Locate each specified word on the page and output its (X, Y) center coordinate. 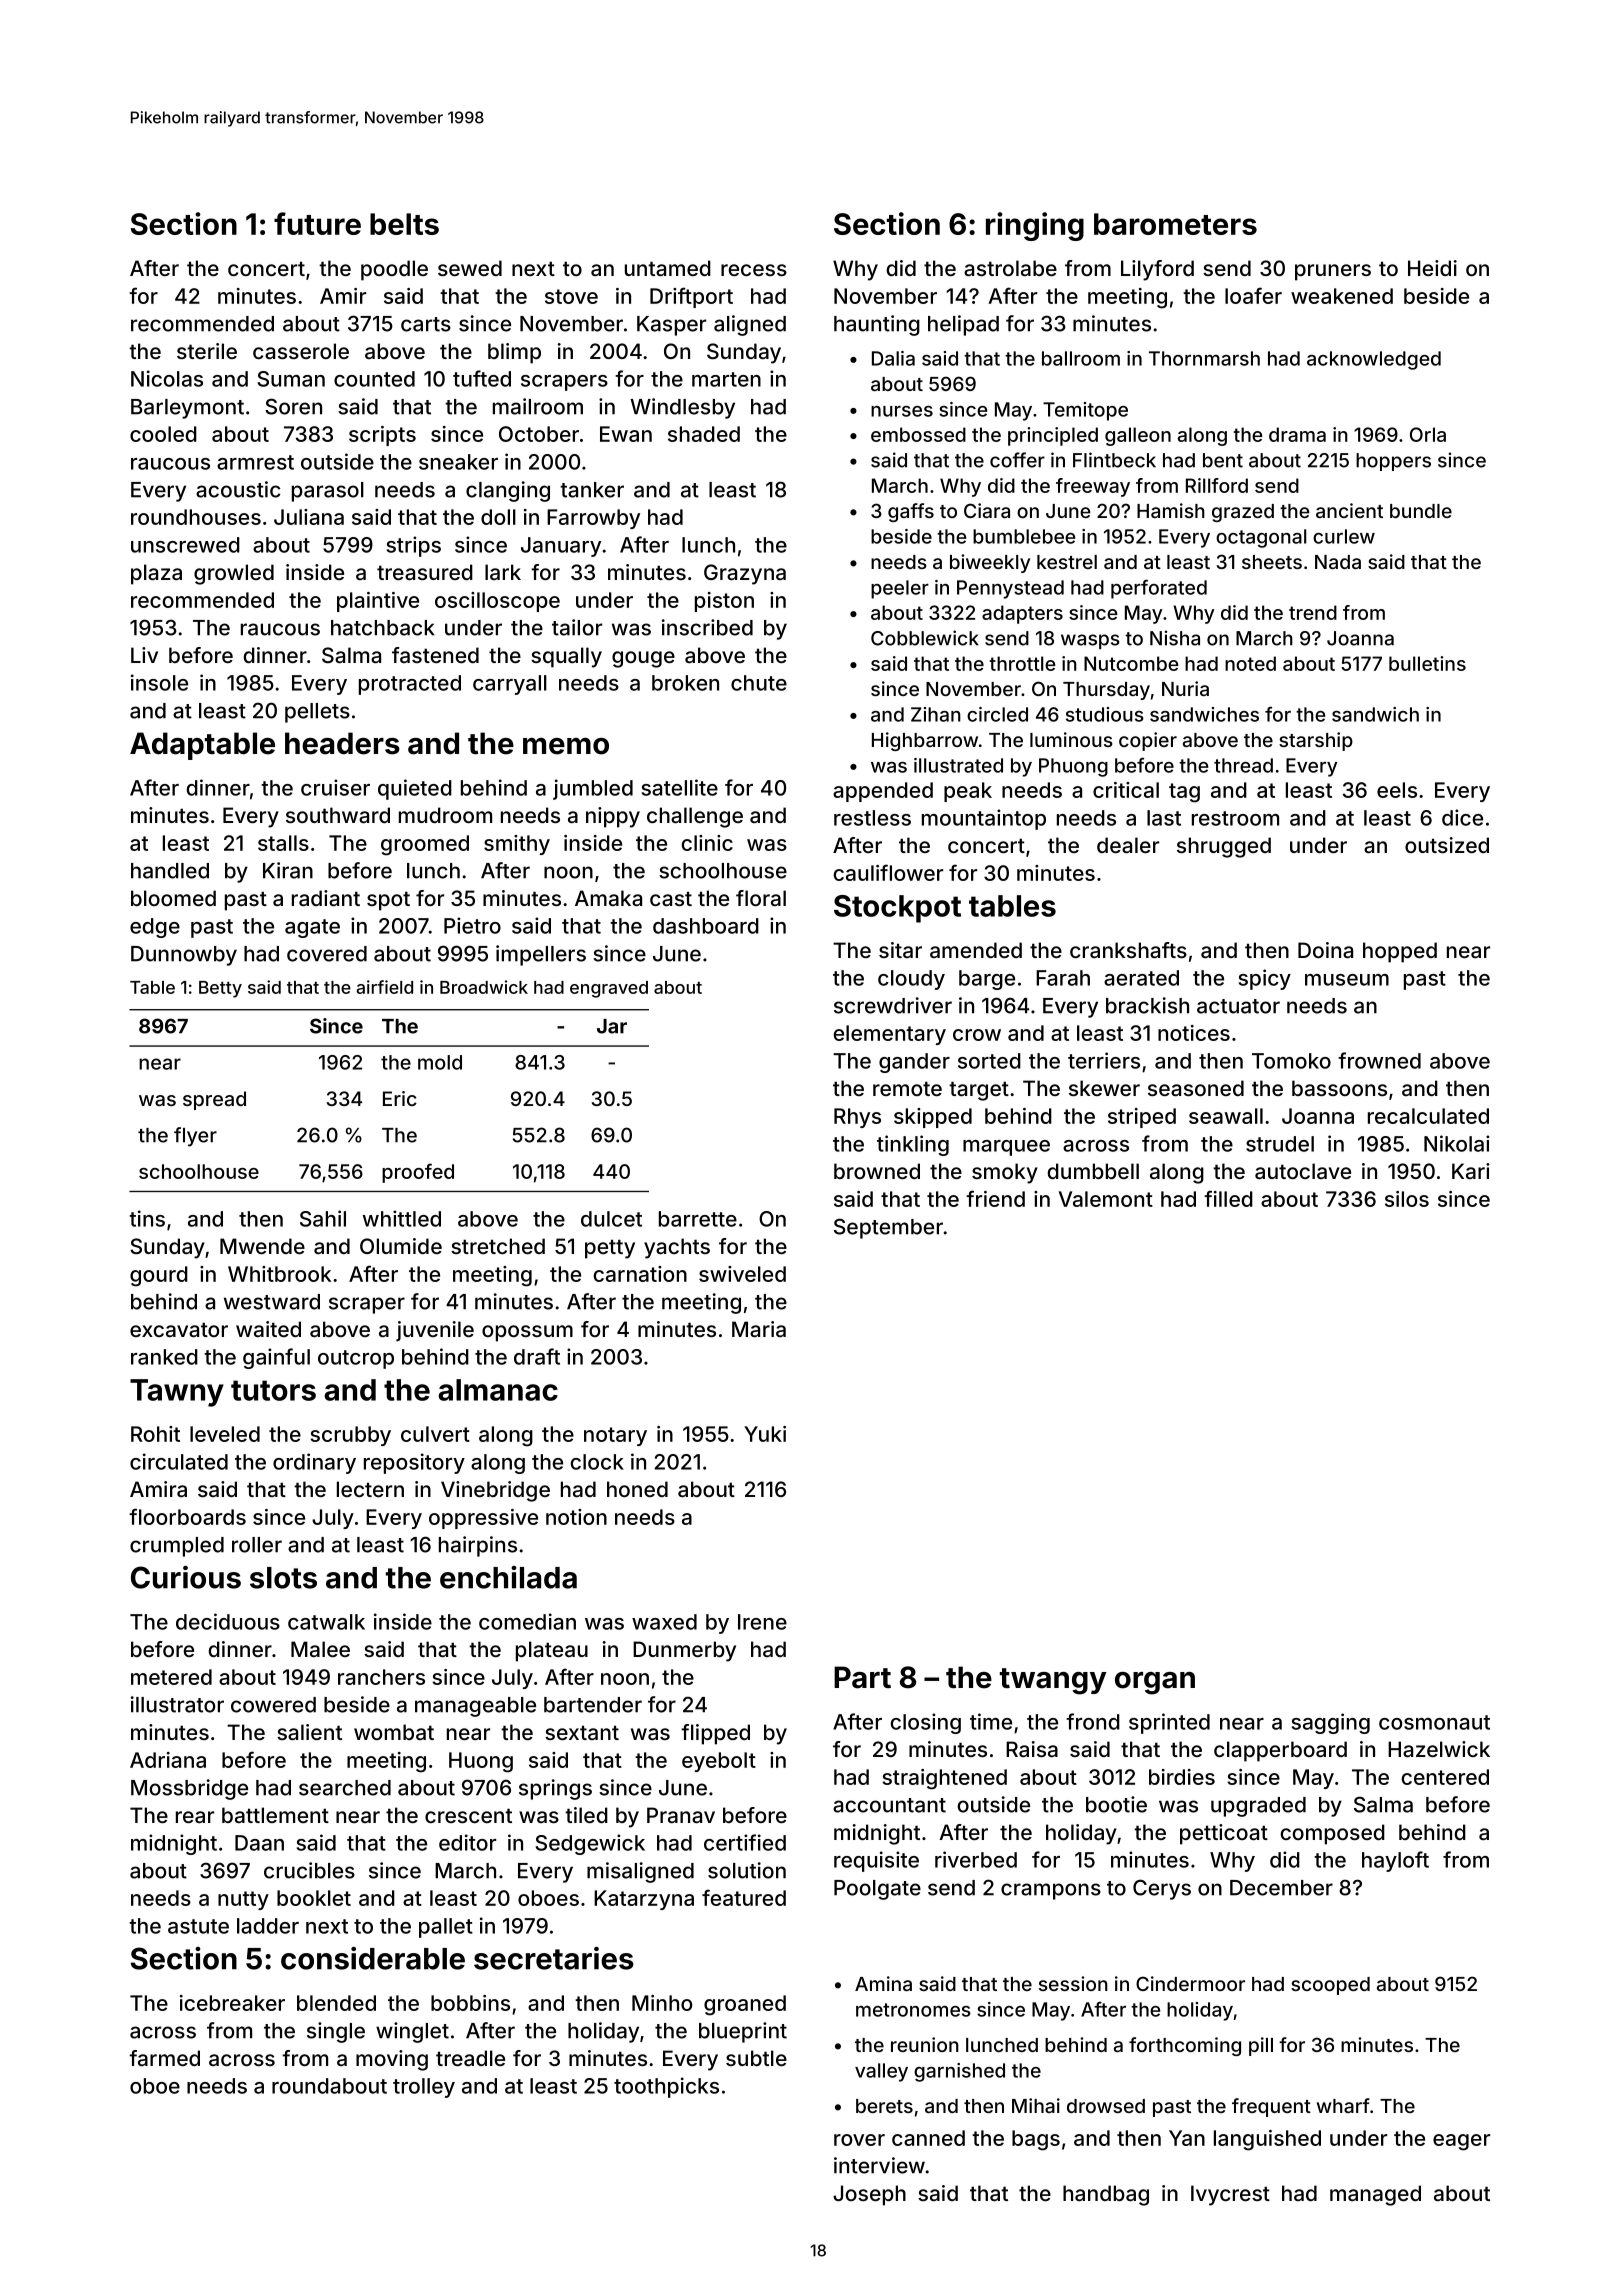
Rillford (1217, 485)
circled (997, 714)
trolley (424, 2088)
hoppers (1393, 462)
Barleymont (187, 409)
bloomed (173, 898)
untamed (668, 268)
